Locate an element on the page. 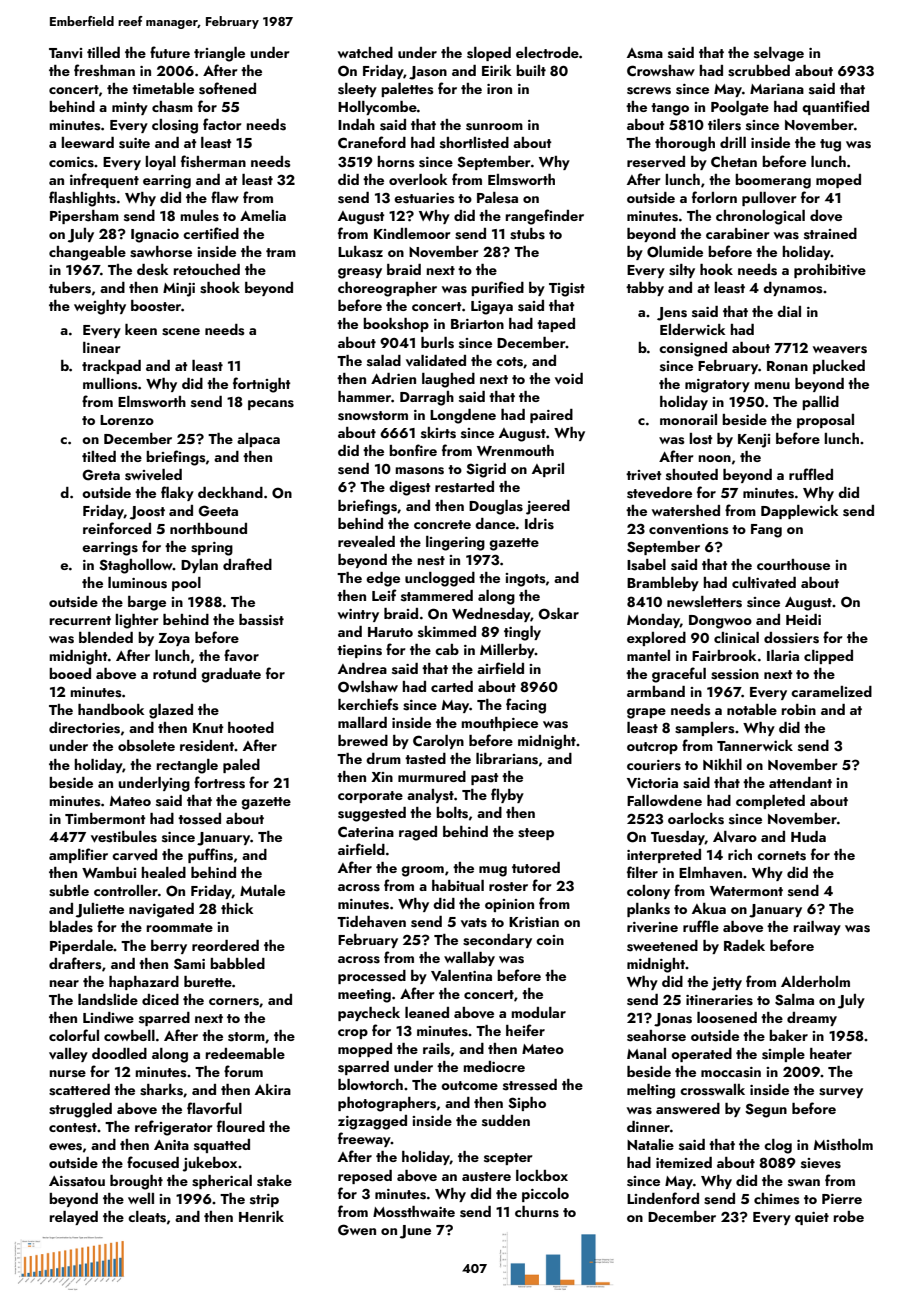 This page has width=924, height=1308. triangle is located at coordinates (219, 54).
